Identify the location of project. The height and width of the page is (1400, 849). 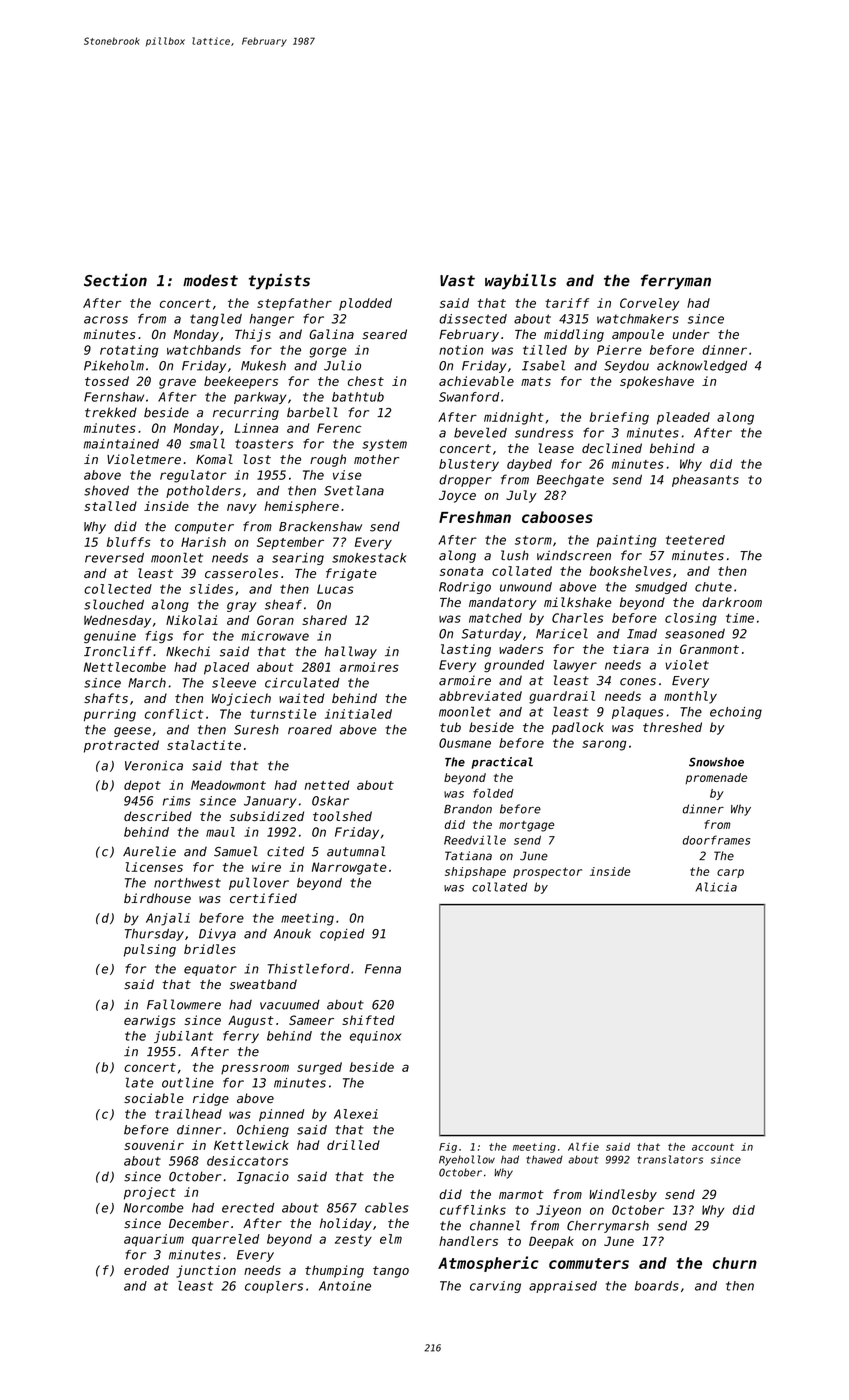
(150, 1193).
